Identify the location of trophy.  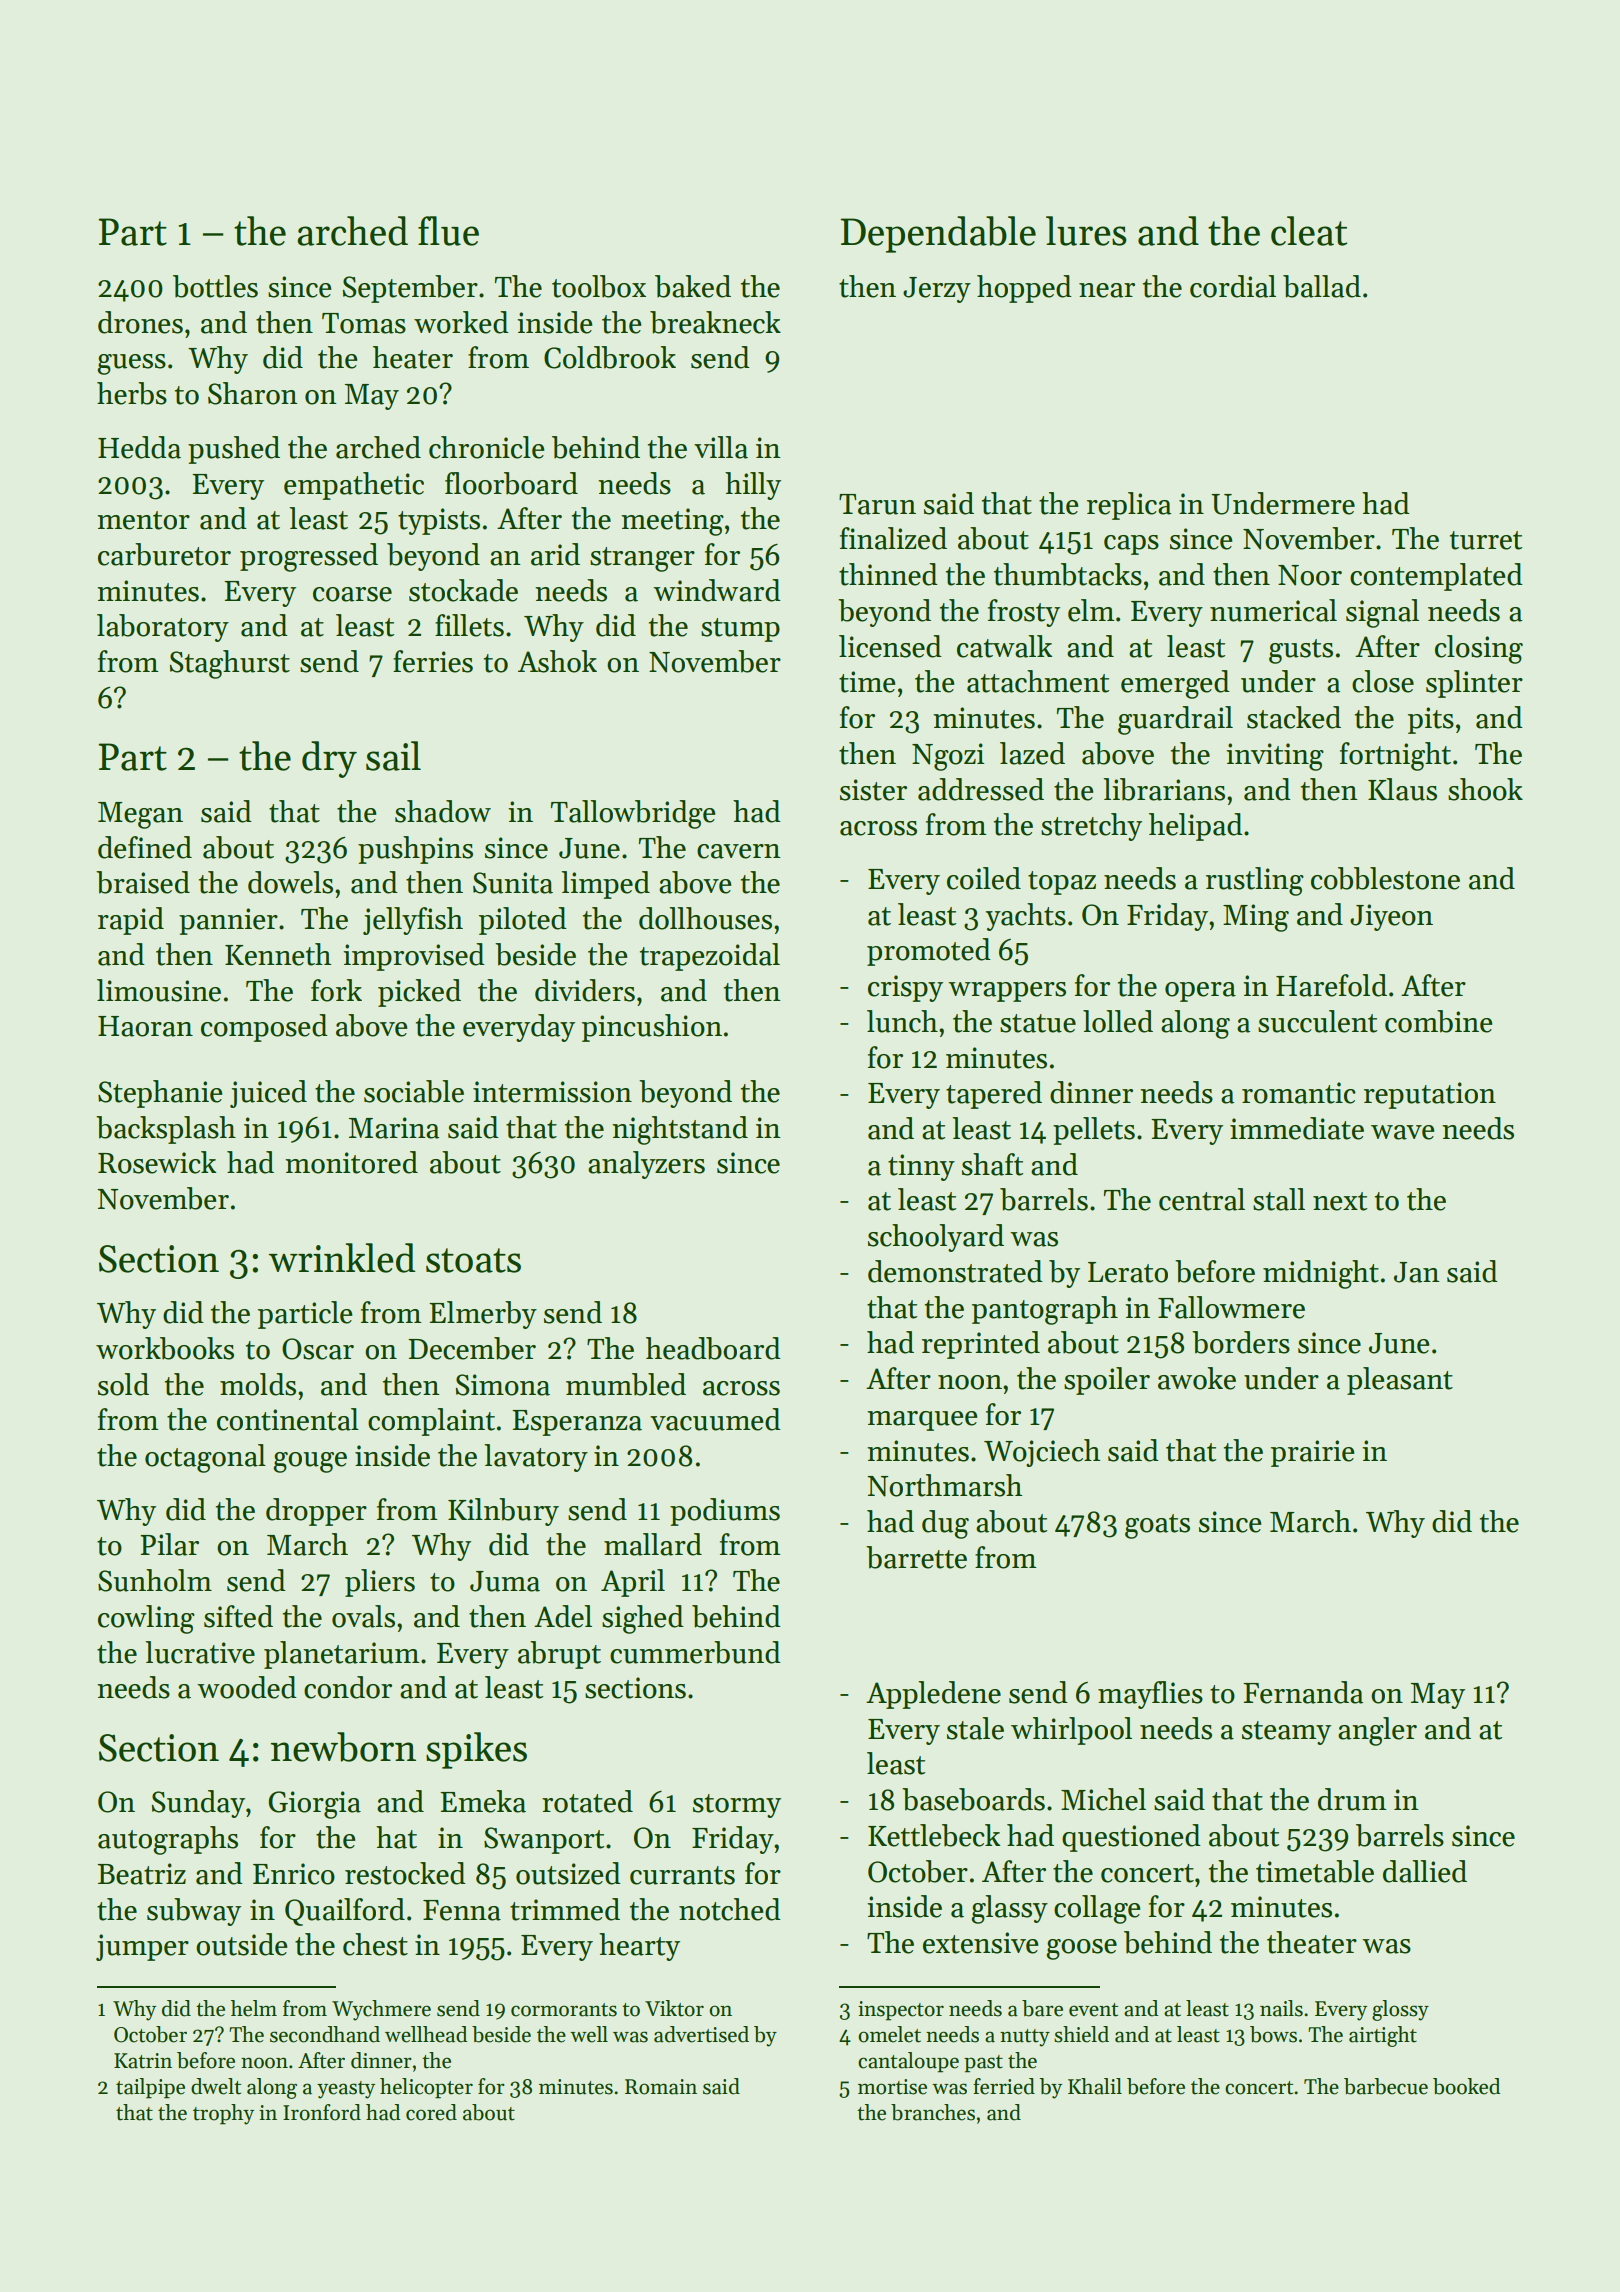
(223, 2114).
